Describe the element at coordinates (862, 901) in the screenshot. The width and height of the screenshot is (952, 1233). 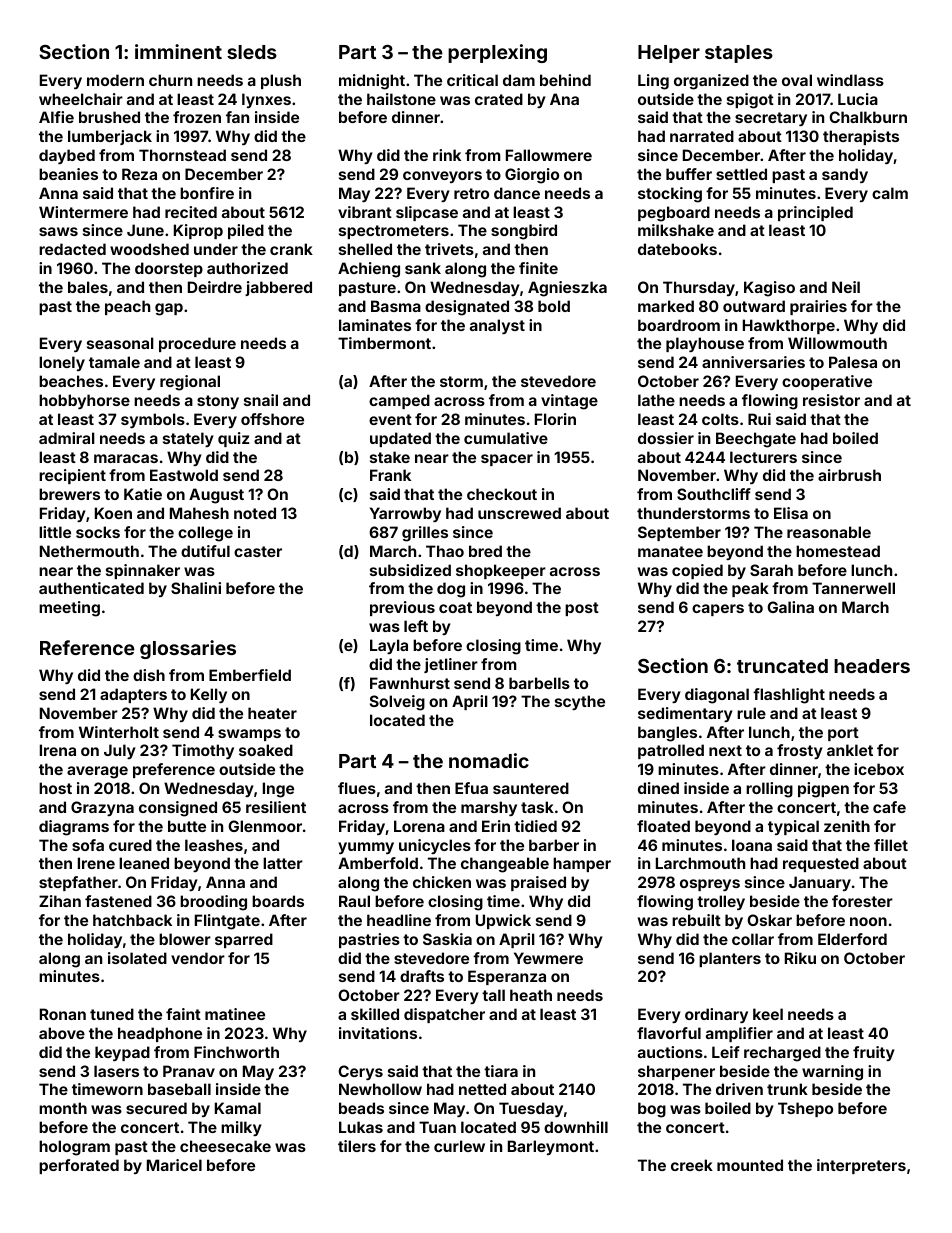
I see `forester` at that location.
